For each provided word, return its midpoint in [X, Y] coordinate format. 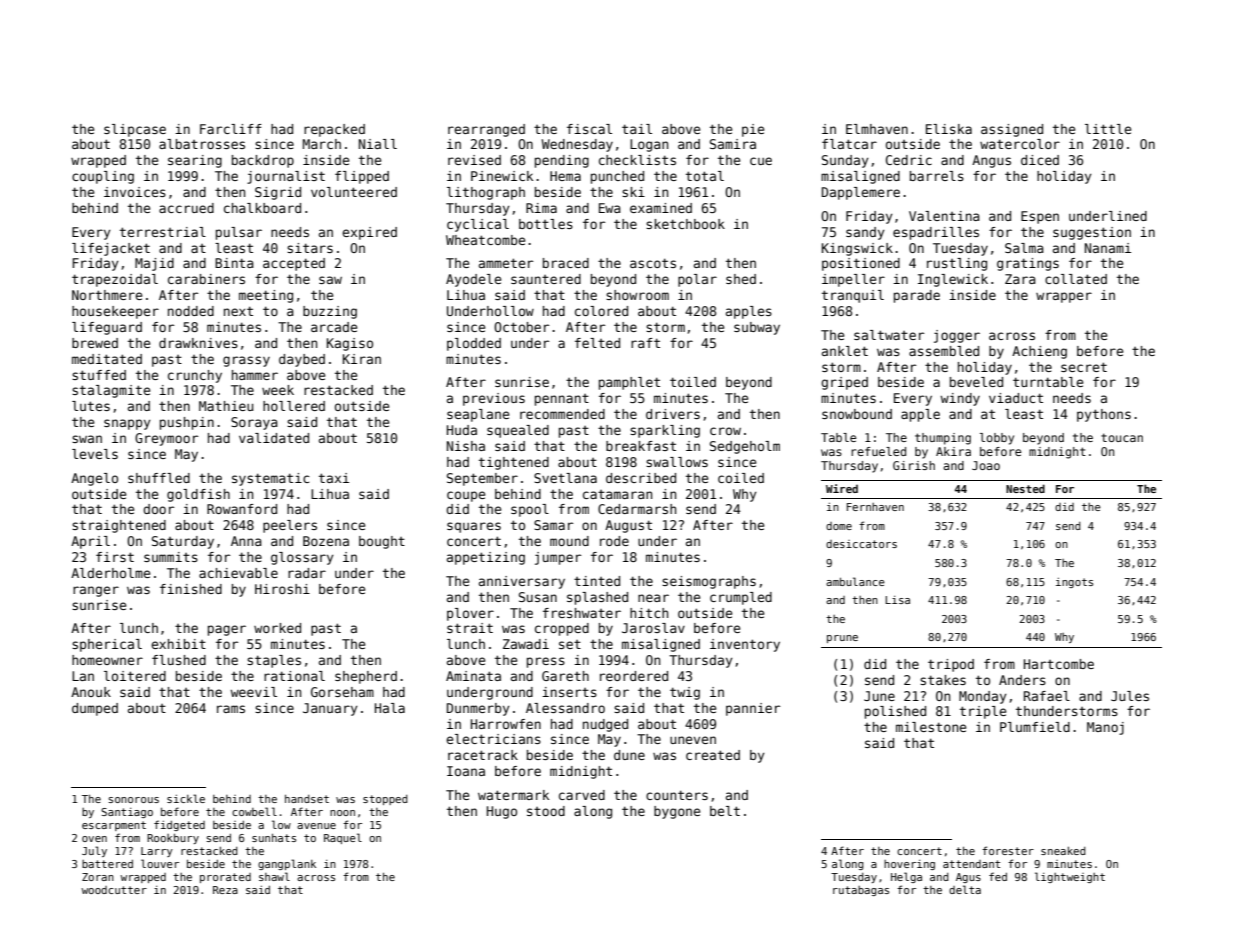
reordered [634, 676]
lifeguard [107, 328]
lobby [997, 439]
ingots [1074, 583]
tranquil [853, 296]
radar [307, 573]
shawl [274, 876]
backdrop [263, 161]
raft [645, 343]
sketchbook [685, 224]
